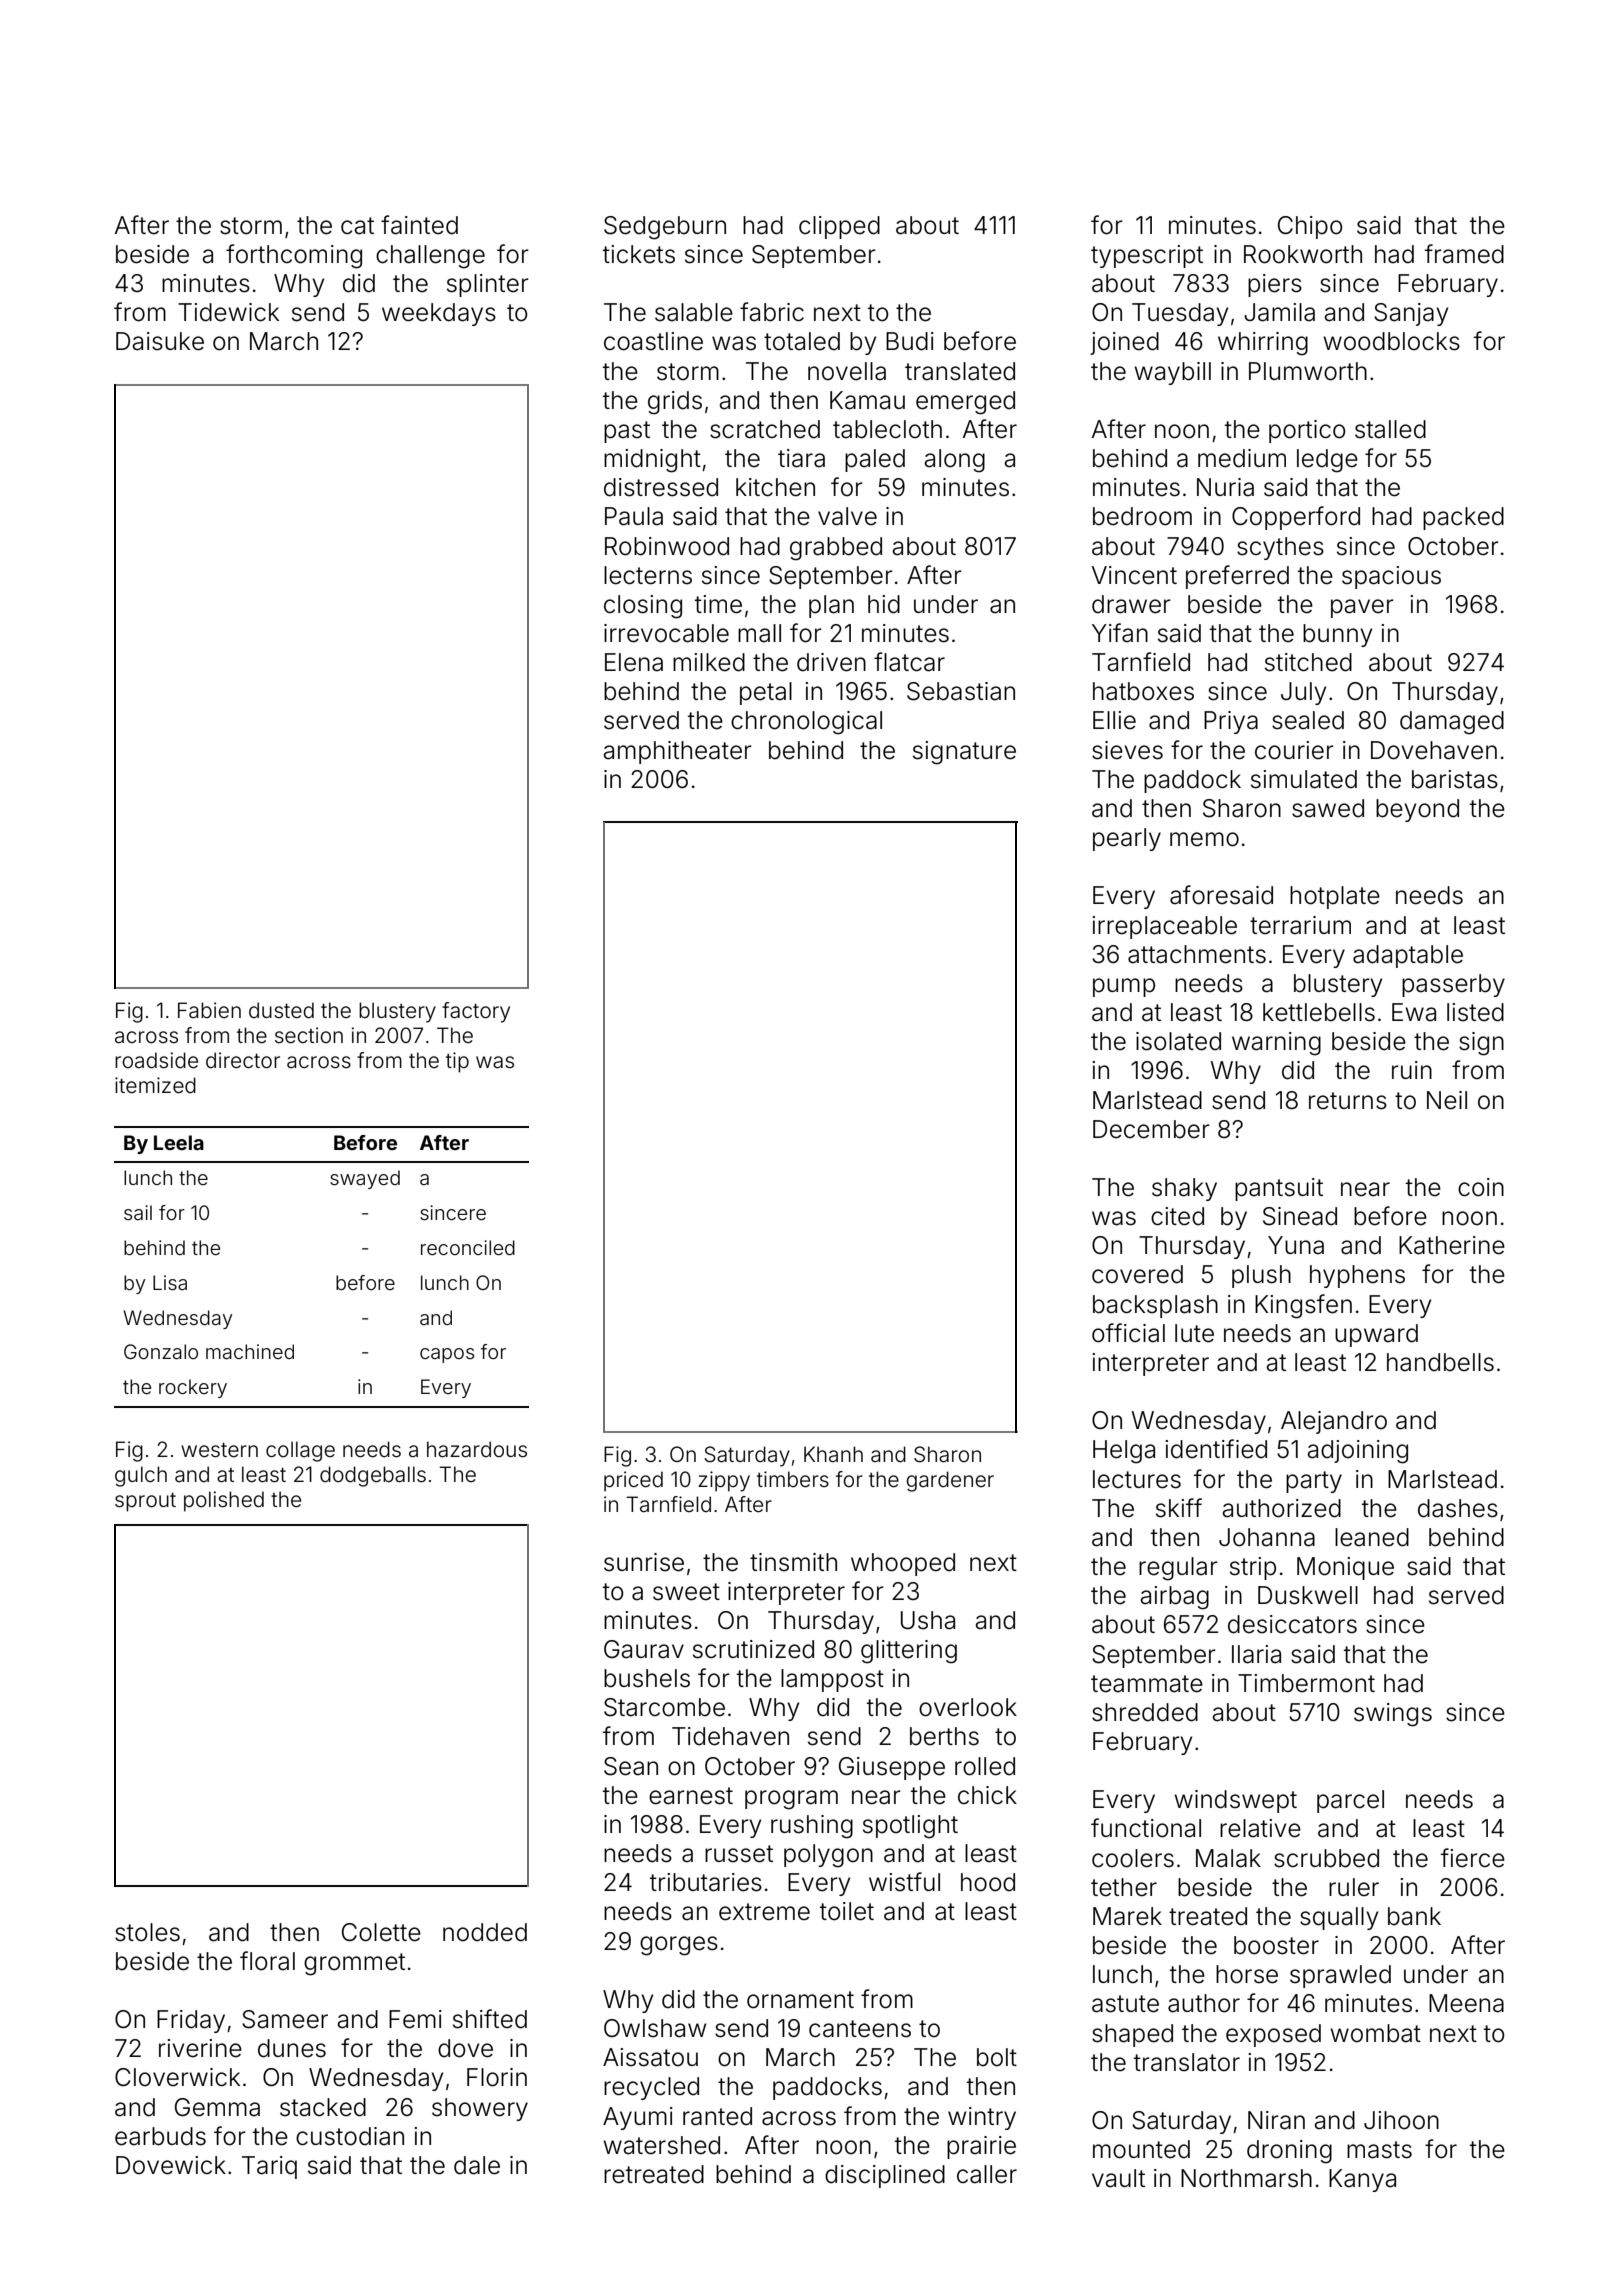 The height and width of the page is (2292, 1620). I want to click on dodgeballs, so click(373, 1476).
